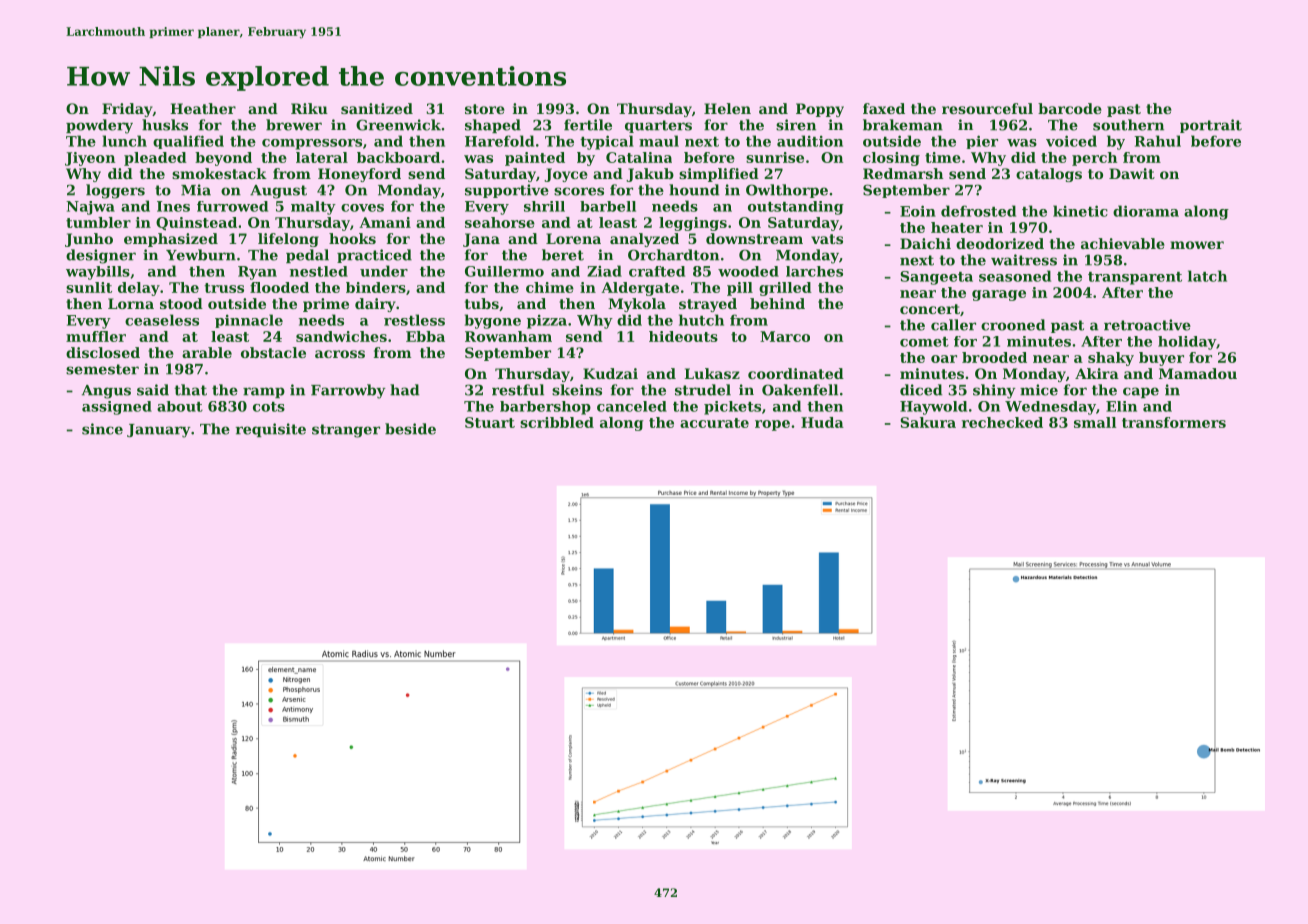 This screenshot has width=1308, height=924. What do you see at coordinates (377, 108) in the screenshot?
I see `sanitized` at bounding box center [377, 108].
